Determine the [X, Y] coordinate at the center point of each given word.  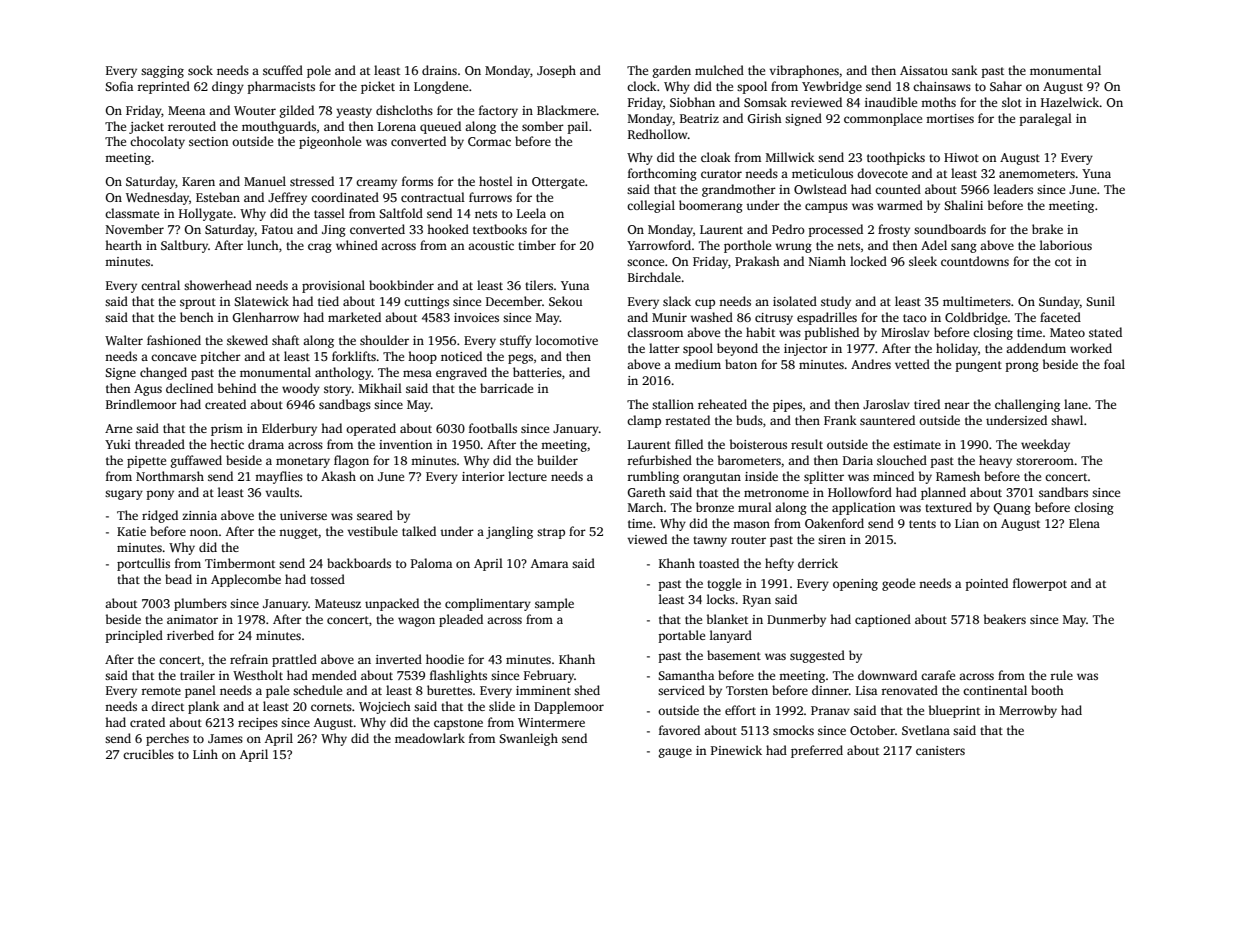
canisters [940, 750]
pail [577, 127]
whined [357, 245]
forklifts [354, 356]
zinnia [199, 515]
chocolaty [157, 142]
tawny [710, 541]
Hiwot [961, 157]
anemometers [1037, 174]
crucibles [148, 754]
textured [948, 507]
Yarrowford [659, 245]
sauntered [887, 420]
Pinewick [736, 750]
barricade [506, 388]
